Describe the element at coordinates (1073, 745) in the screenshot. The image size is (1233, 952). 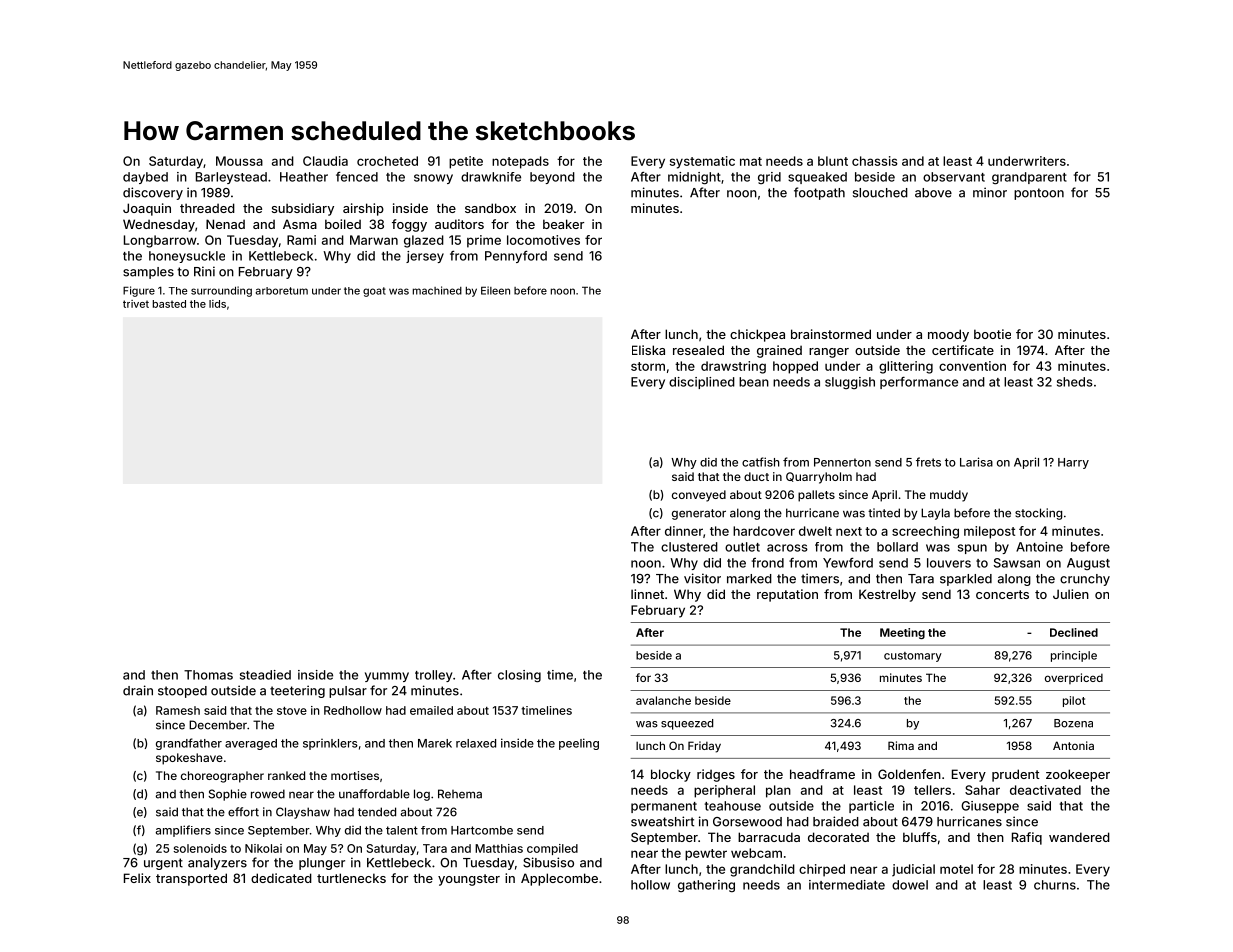
I see `Antonia` at that location.
